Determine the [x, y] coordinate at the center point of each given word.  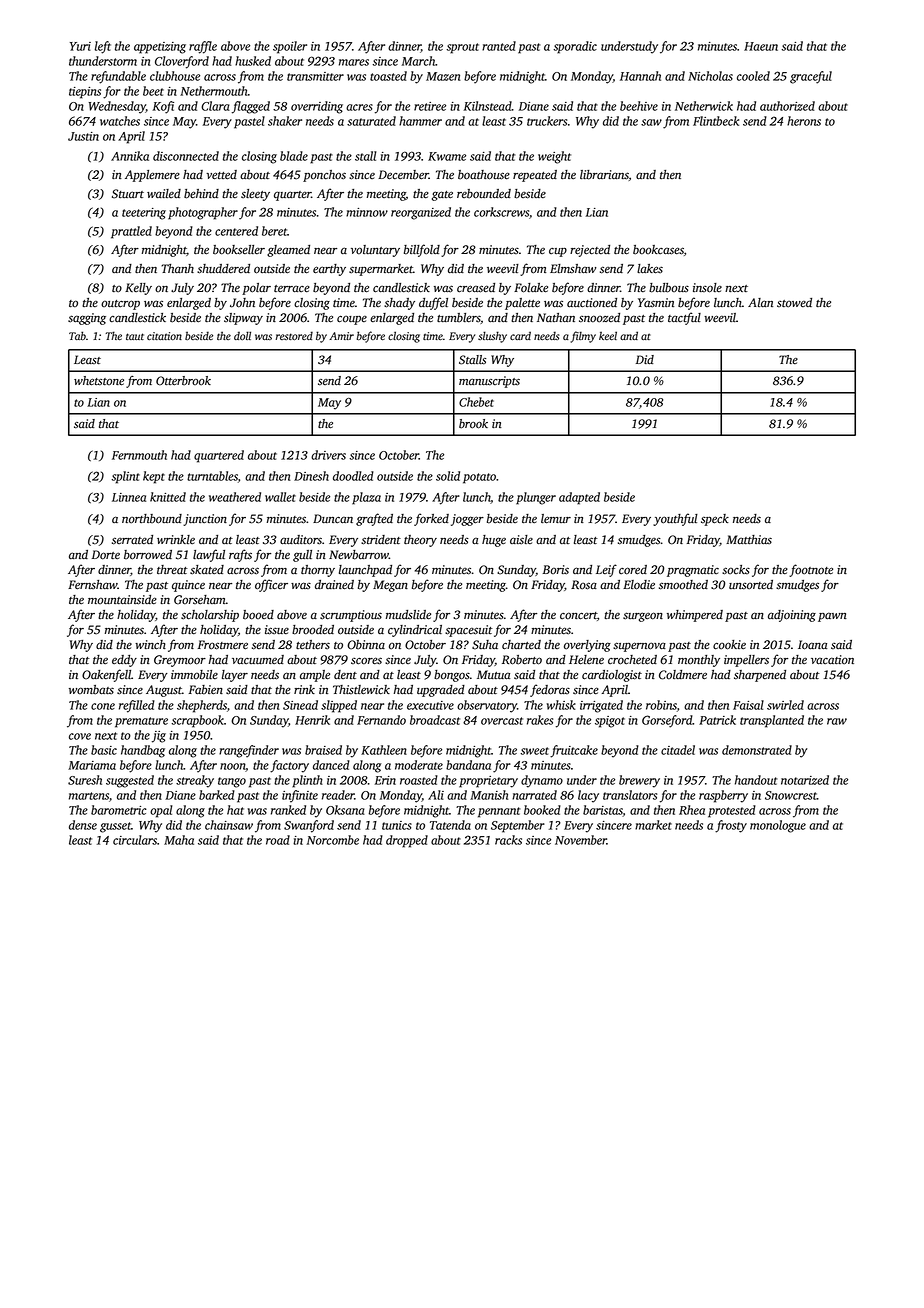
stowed [794, 303]
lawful [209, 555]
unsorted [751, 585]
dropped [407, 841]
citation [164, 336]
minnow [367, 212]
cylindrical [415, 631]
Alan [760, 302]
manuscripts [489, 382]
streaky [195, 781]
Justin [83, 136]
